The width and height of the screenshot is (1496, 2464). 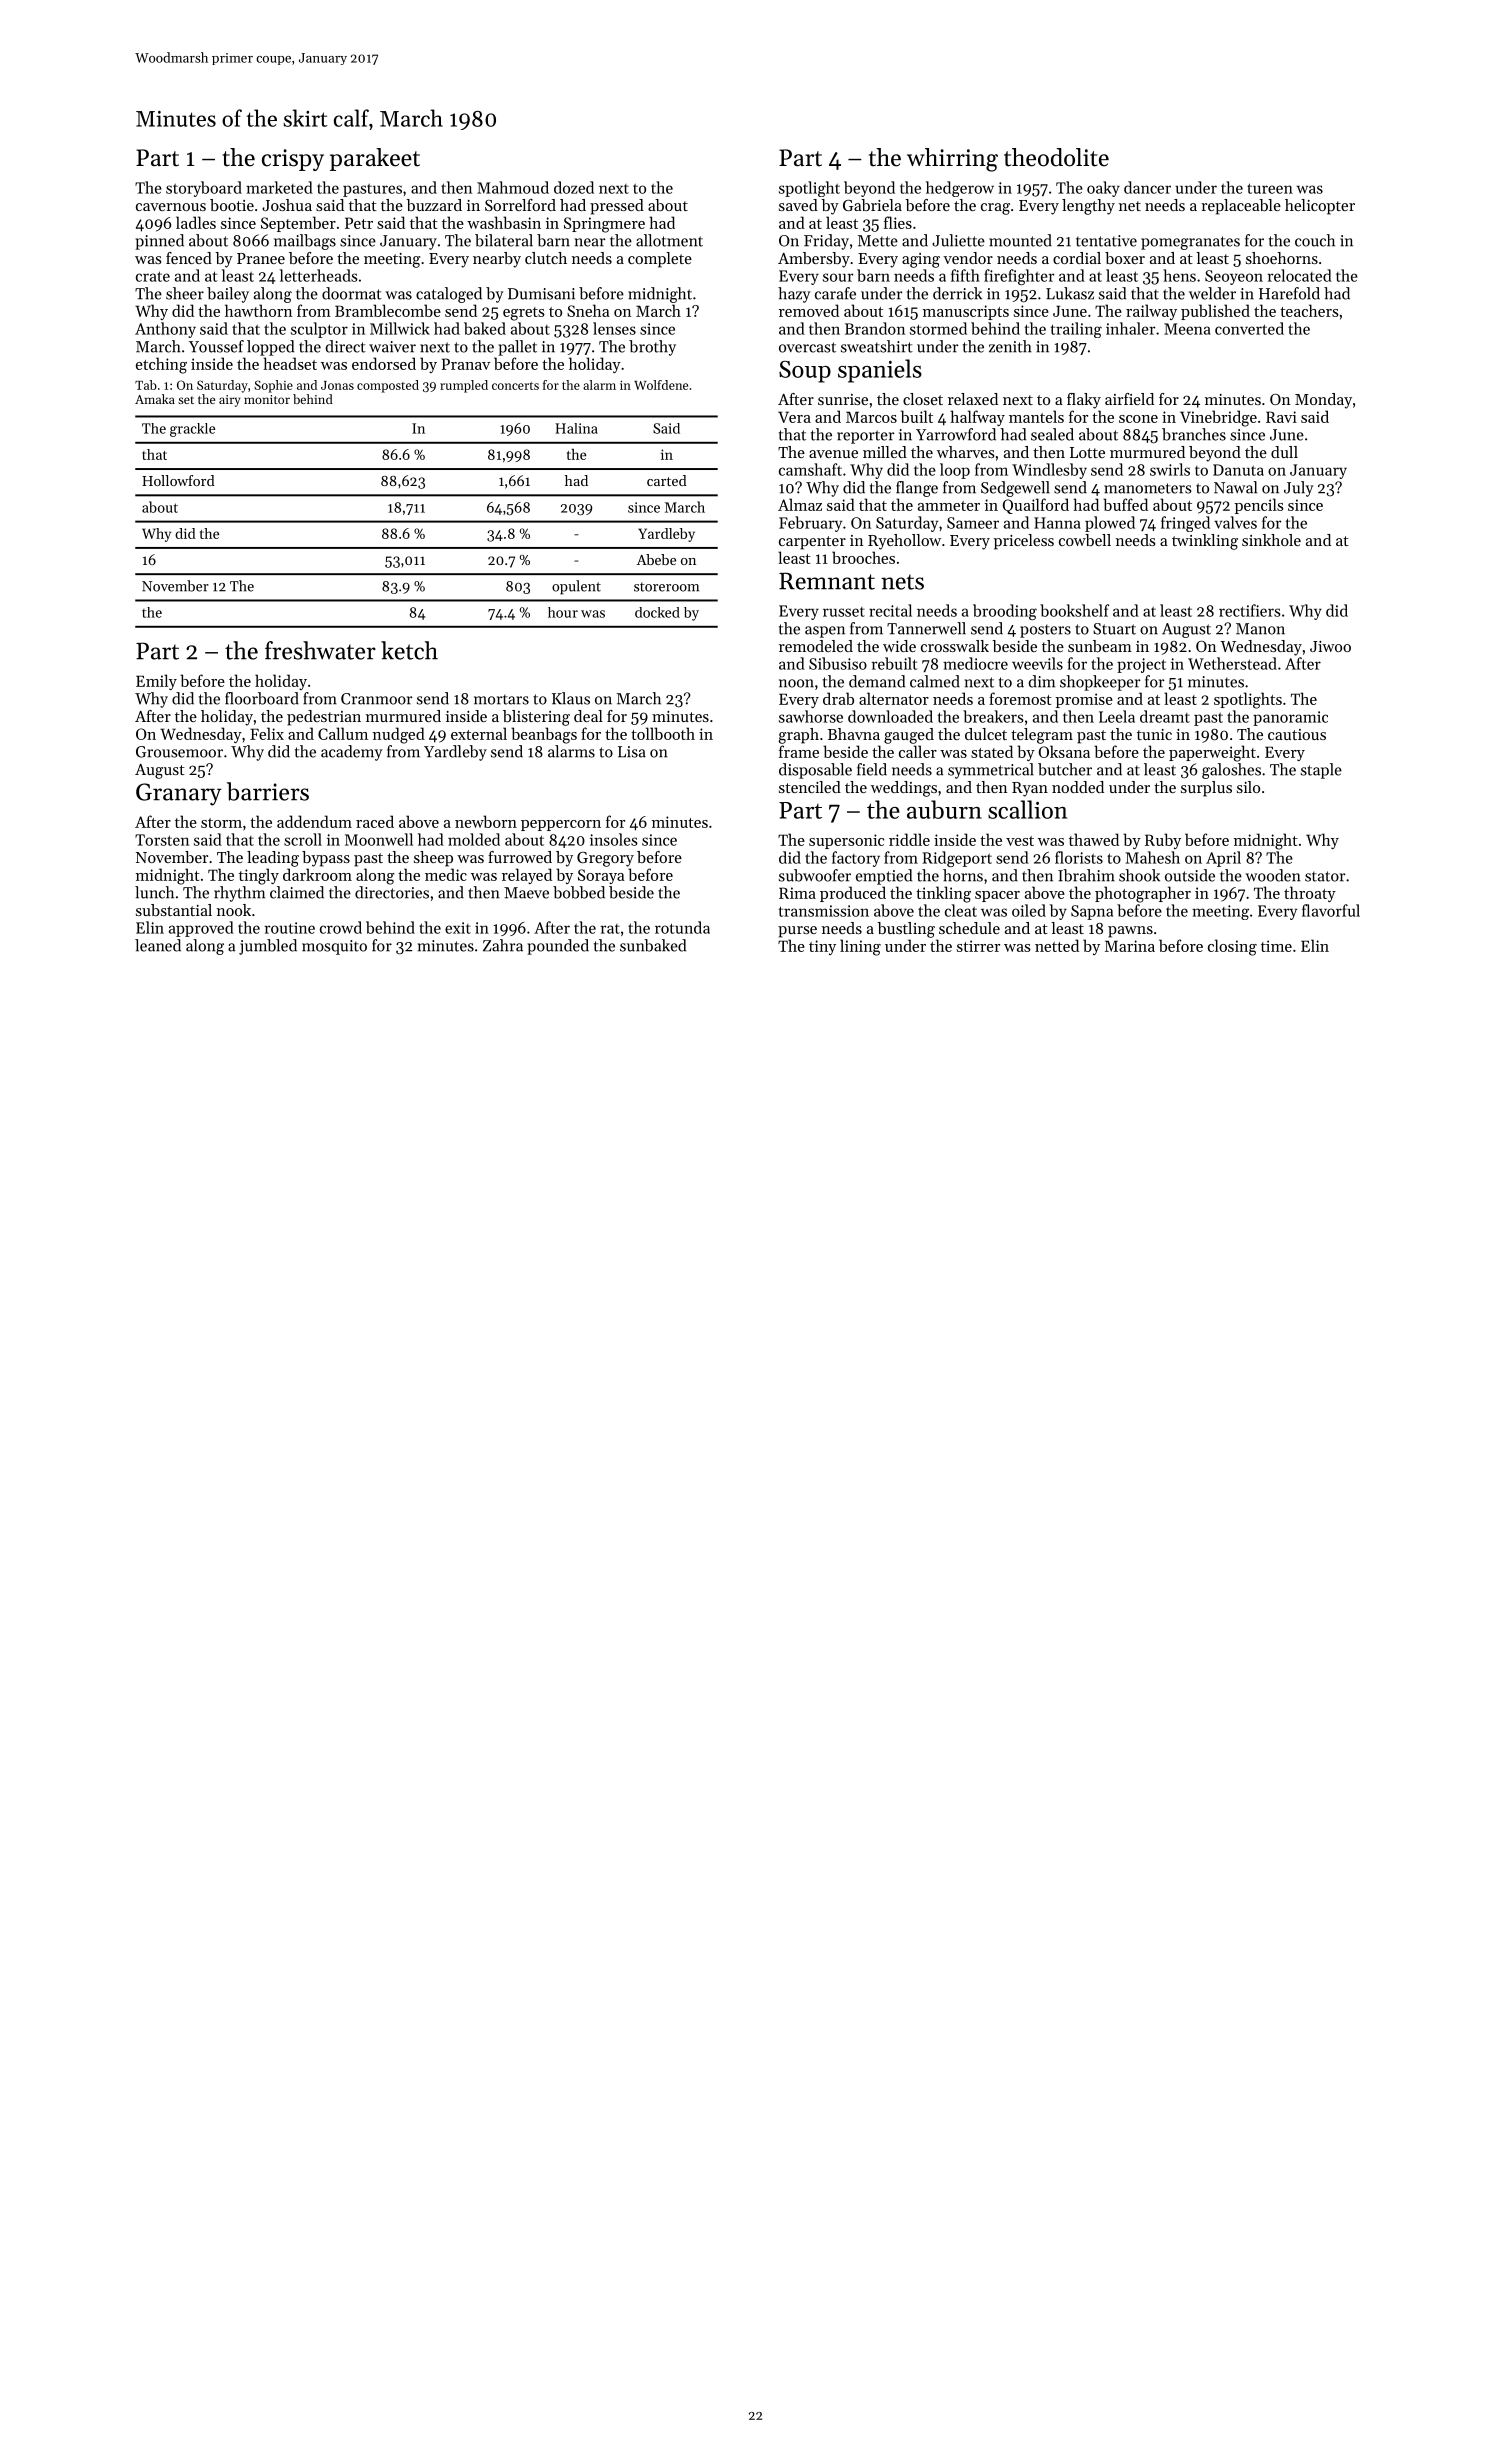 What do you see at coordinates (1056, 157) in the screenshot?
I see `theodolite` at bounding box center [1056, 157].
